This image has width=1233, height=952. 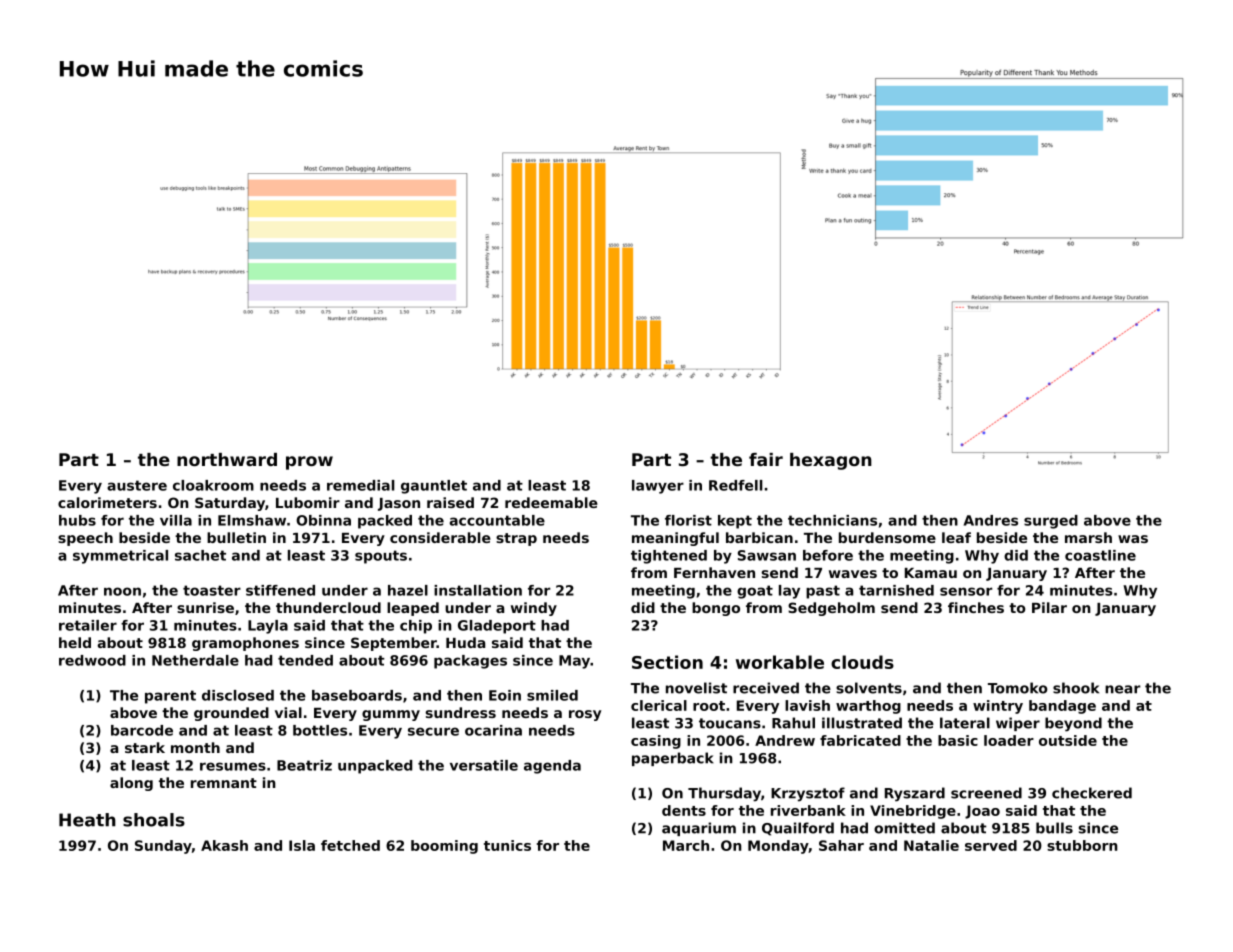 I want to click on dents, so click(x=684, y=810).
